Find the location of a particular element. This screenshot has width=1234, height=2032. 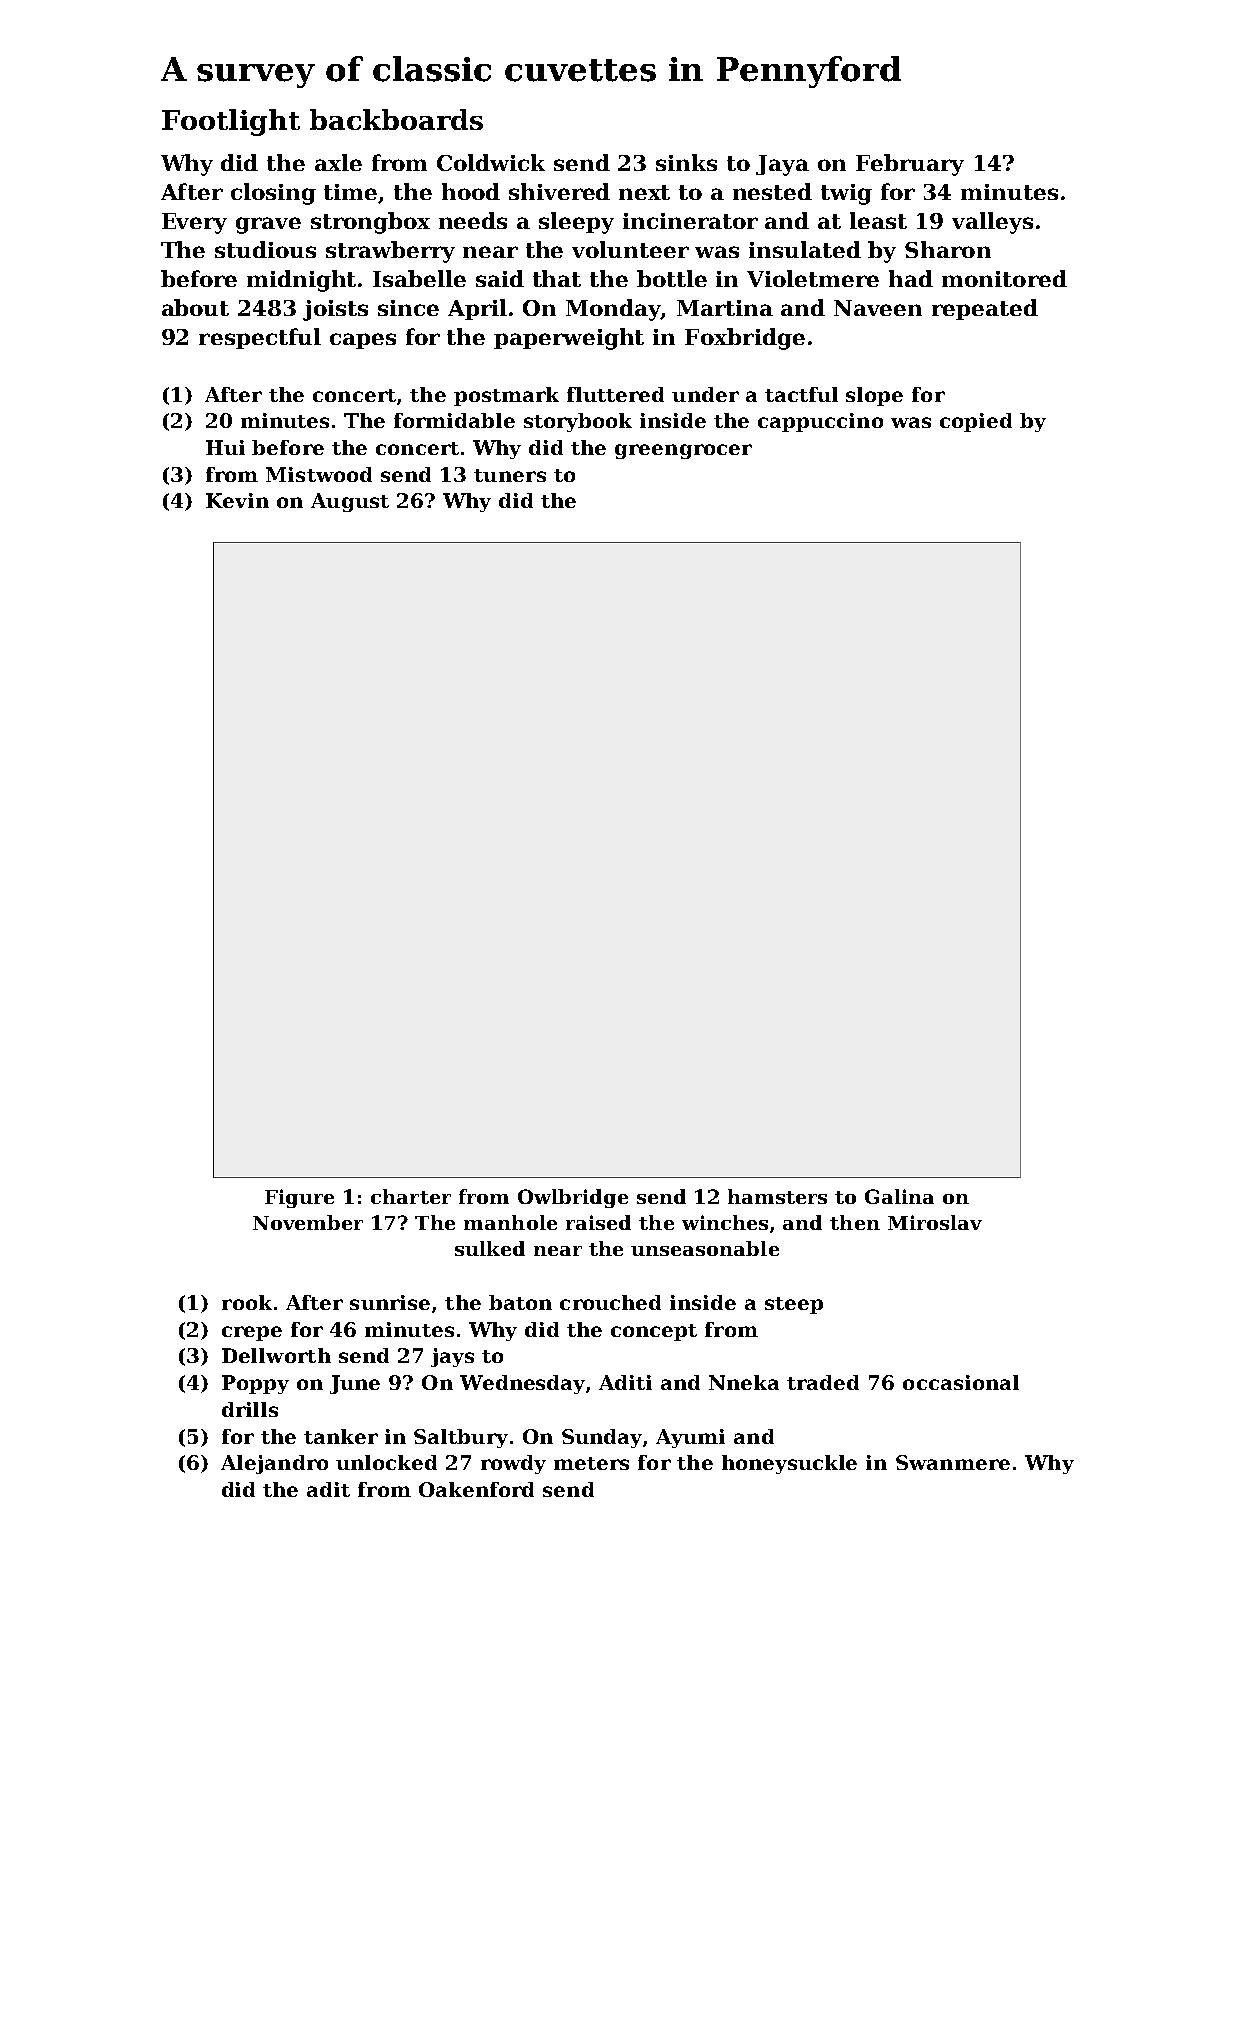

occasional is located at coordinates (961, 1382).
